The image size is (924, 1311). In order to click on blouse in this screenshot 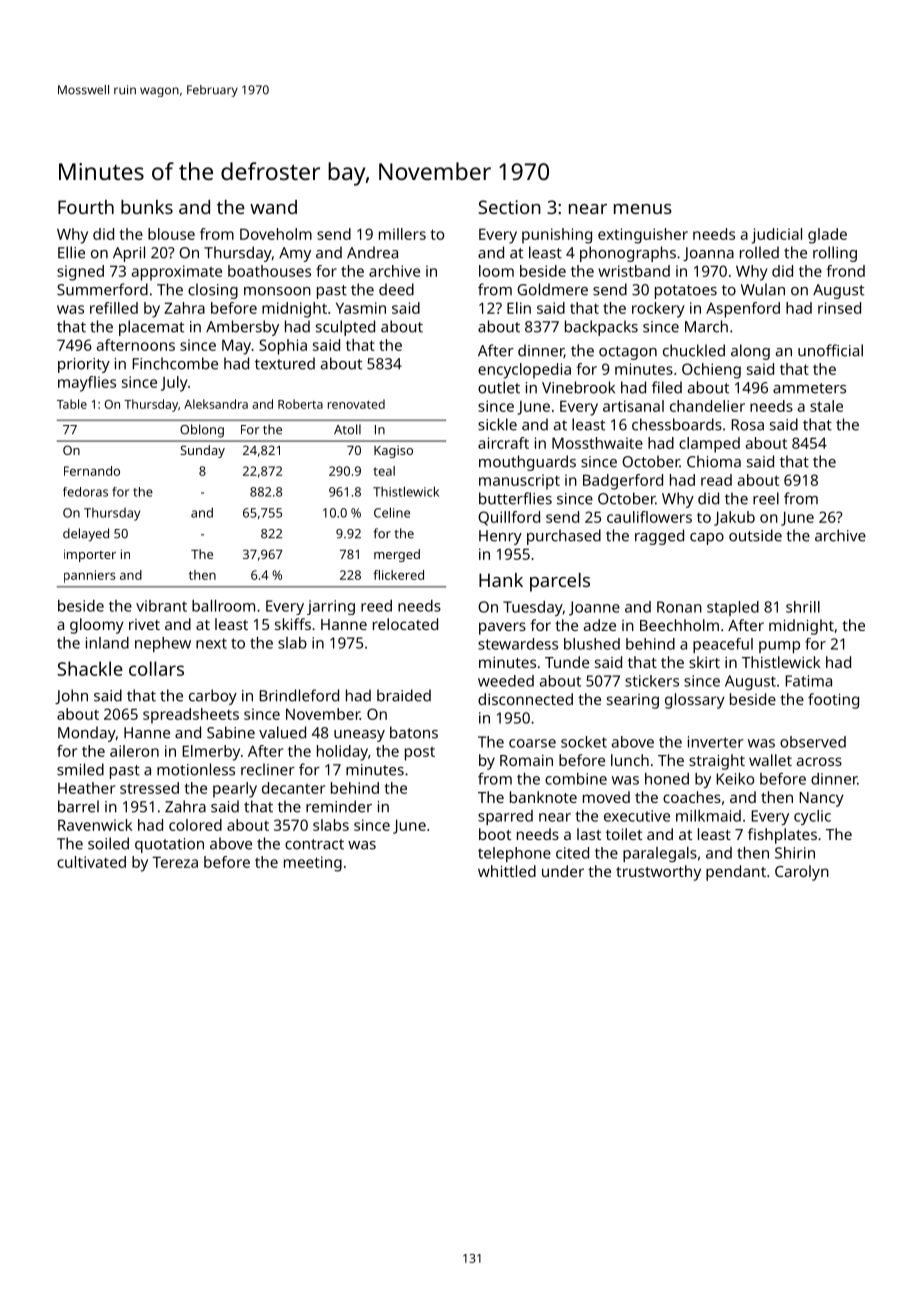, I will do `click(171, 234)`.
